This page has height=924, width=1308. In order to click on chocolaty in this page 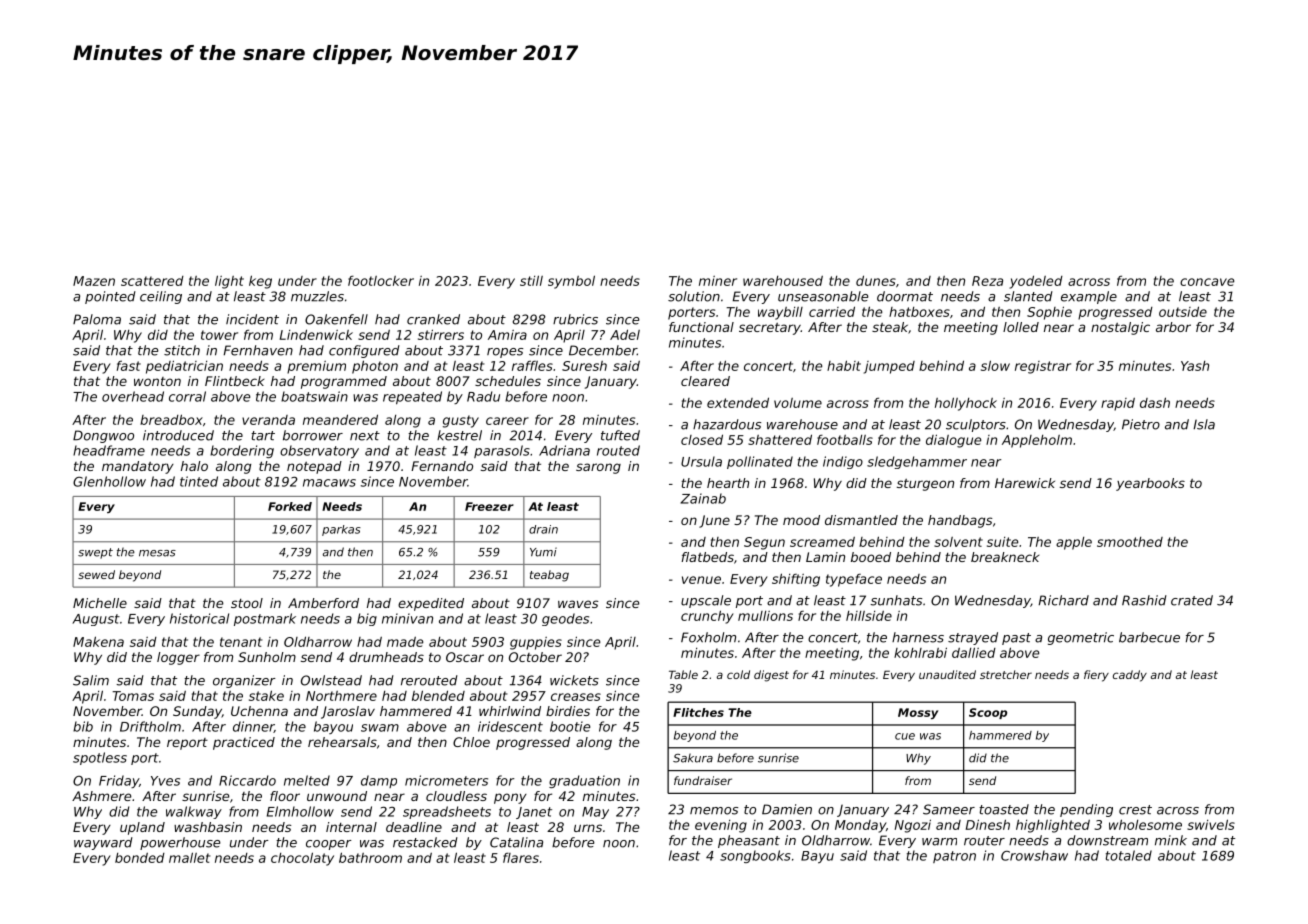, I will do `click(302, 859)`.
